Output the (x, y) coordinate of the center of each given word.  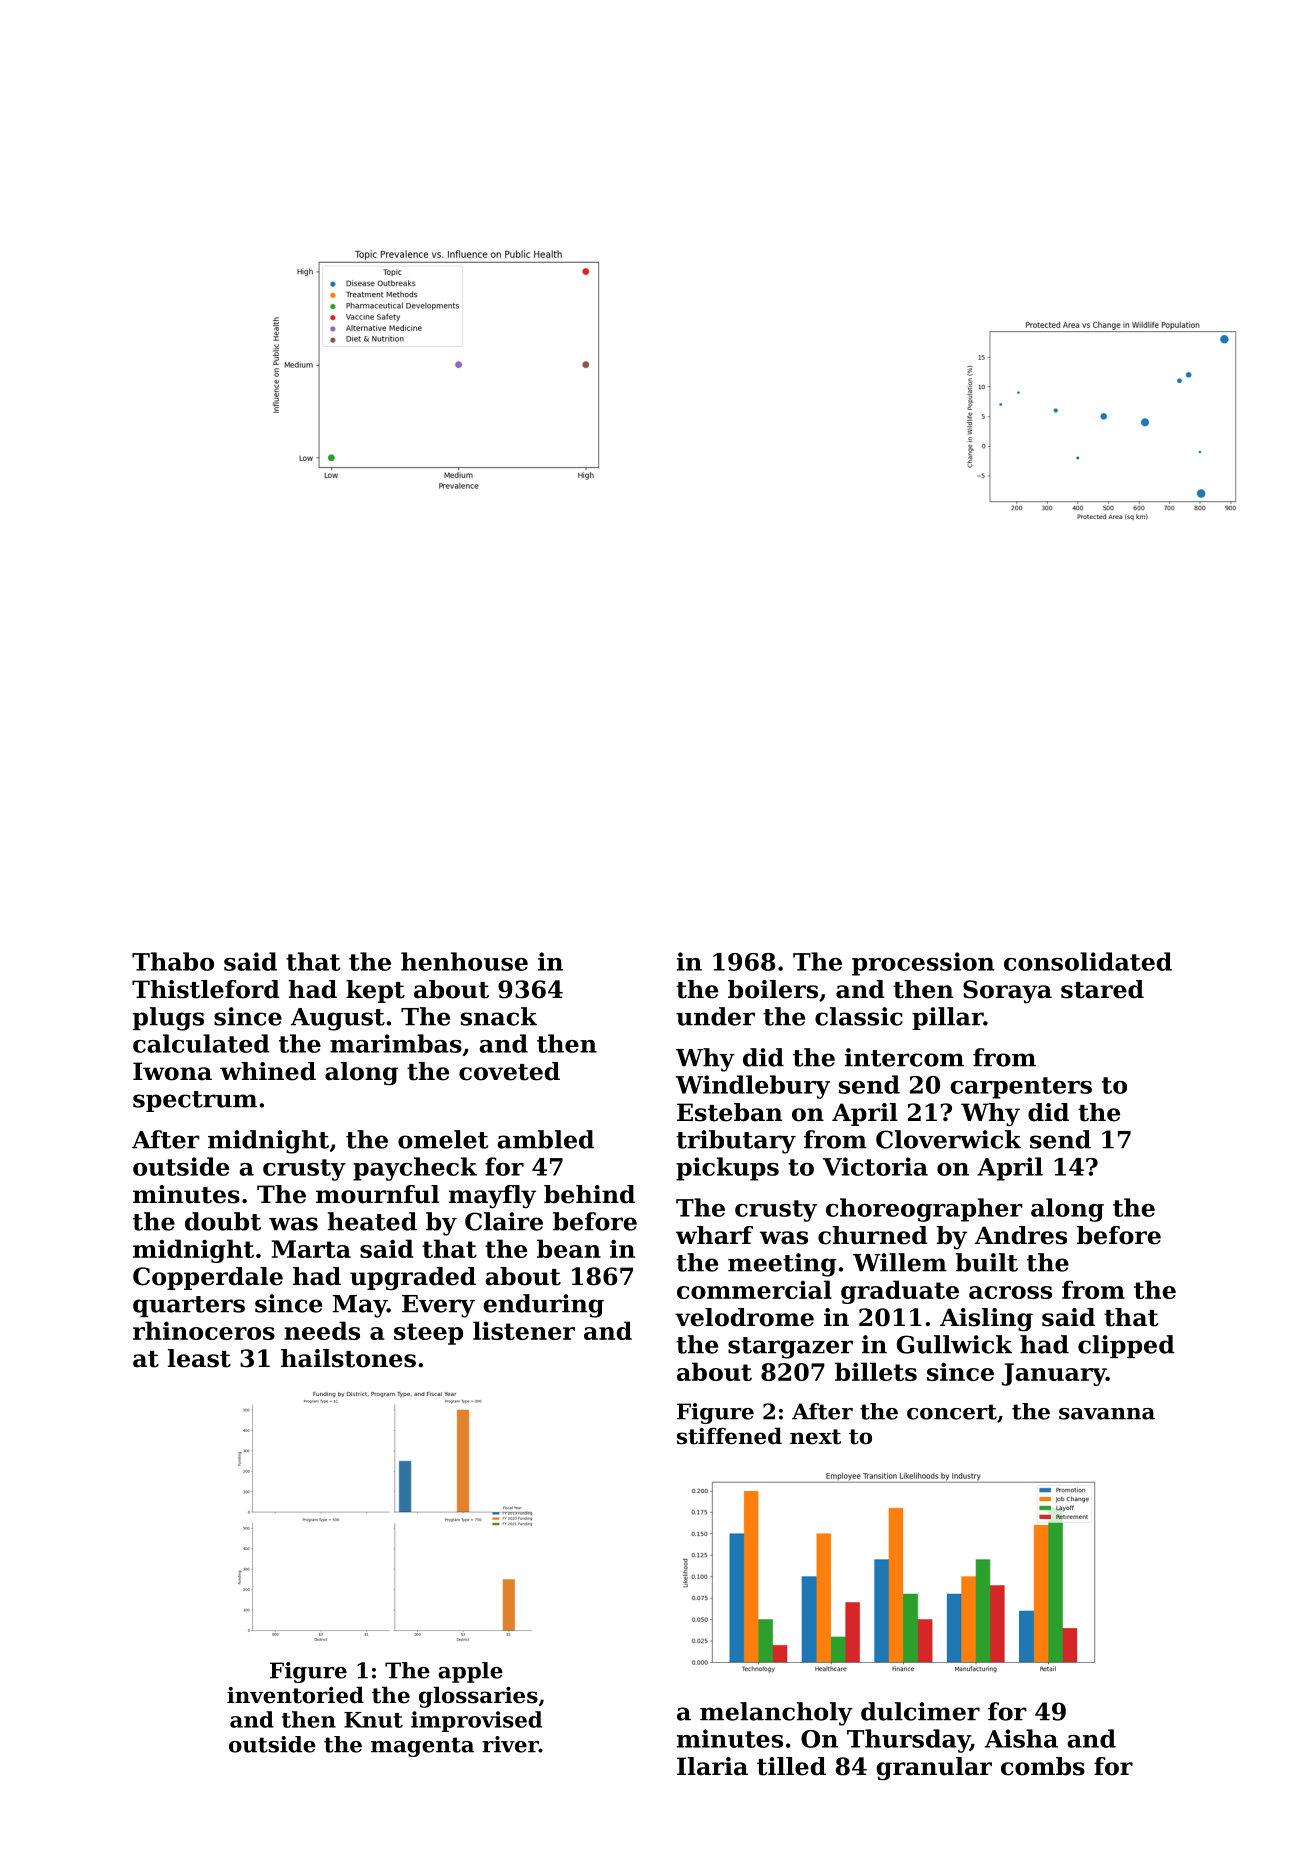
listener (524, 1330)
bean (569, 1248)
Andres (1021, 1235)
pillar (947, 1018)
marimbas (396, 1043)
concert (952, 1412)
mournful (377, 1194)
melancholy (776, 1714)
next (815, 1437)
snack (499, 1016)
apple (470, 1672)
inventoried (295, 1695)
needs (322, 1330)
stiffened (729, 1436)
